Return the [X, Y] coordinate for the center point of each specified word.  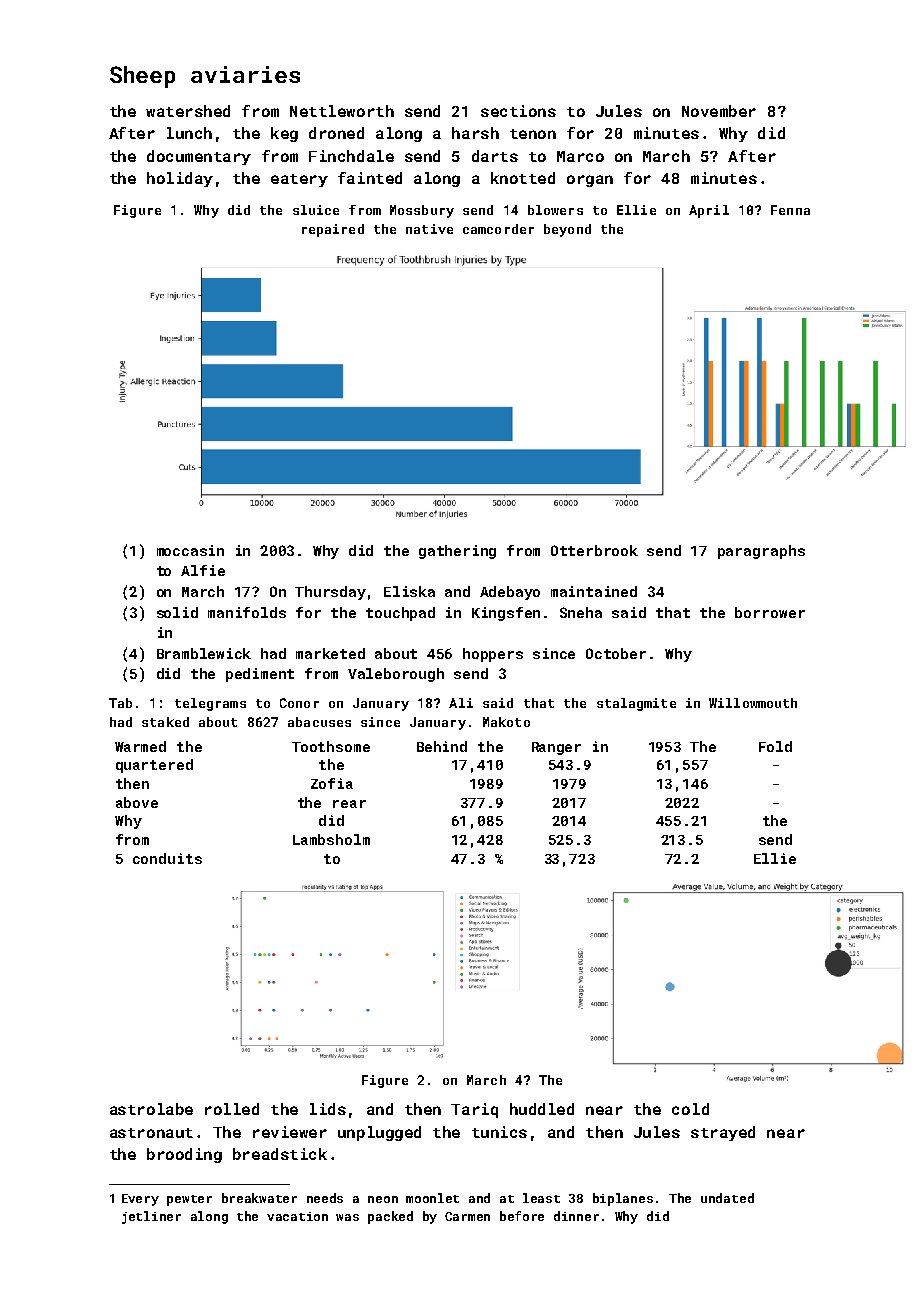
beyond [567, 230]
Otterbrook [594, 550]
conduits [167, 858]
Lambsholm [331, 839]
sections [518, 111]
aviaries [245, 74]
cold [690, 1109]
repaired [333, 230]
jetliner [151, 1217]
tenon [533, 134]
